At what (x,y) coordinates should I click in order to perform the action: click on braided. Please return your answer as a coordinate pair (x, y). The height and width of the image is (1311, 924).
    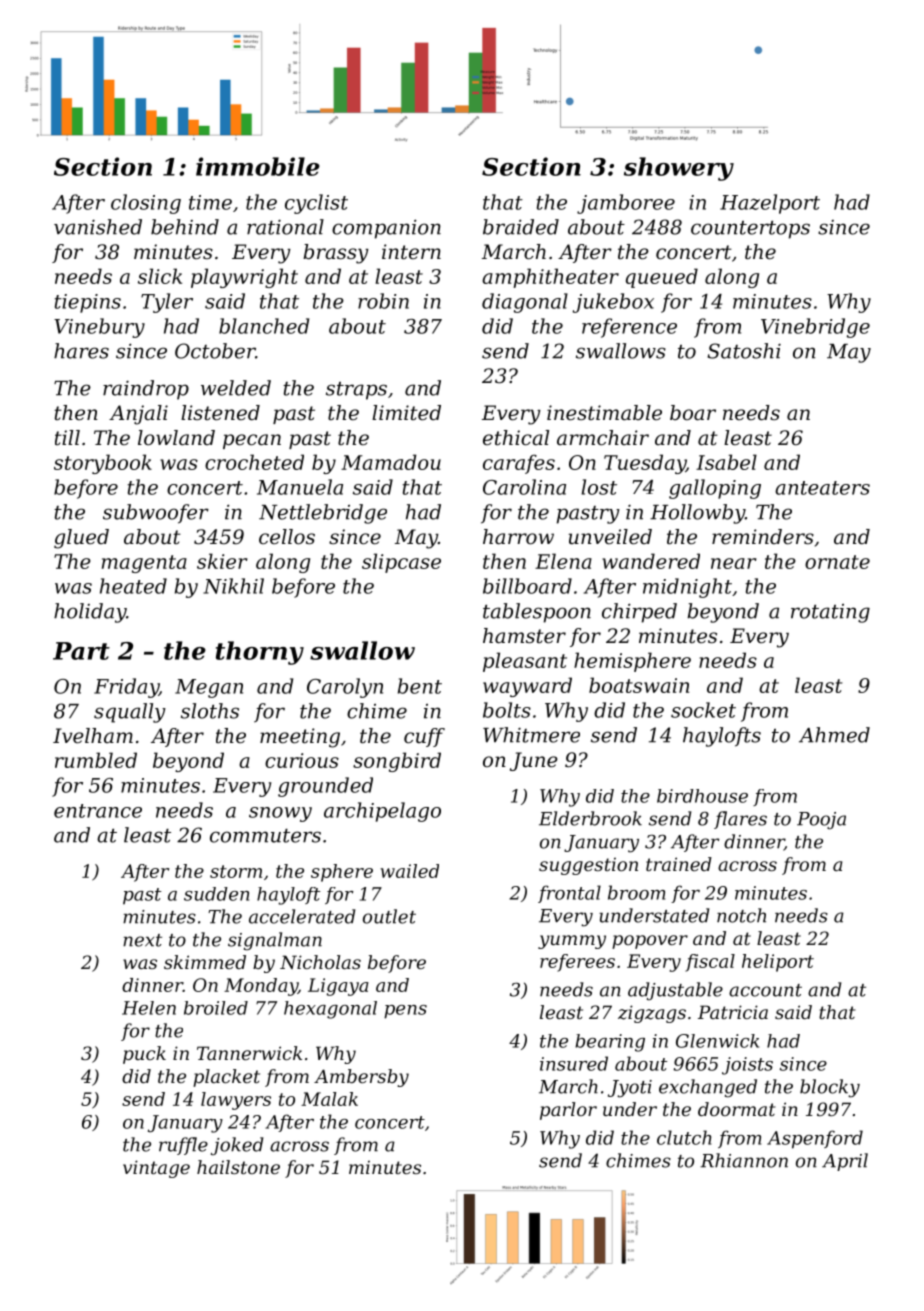
    Looking at the image, I should click on (521, 227).
